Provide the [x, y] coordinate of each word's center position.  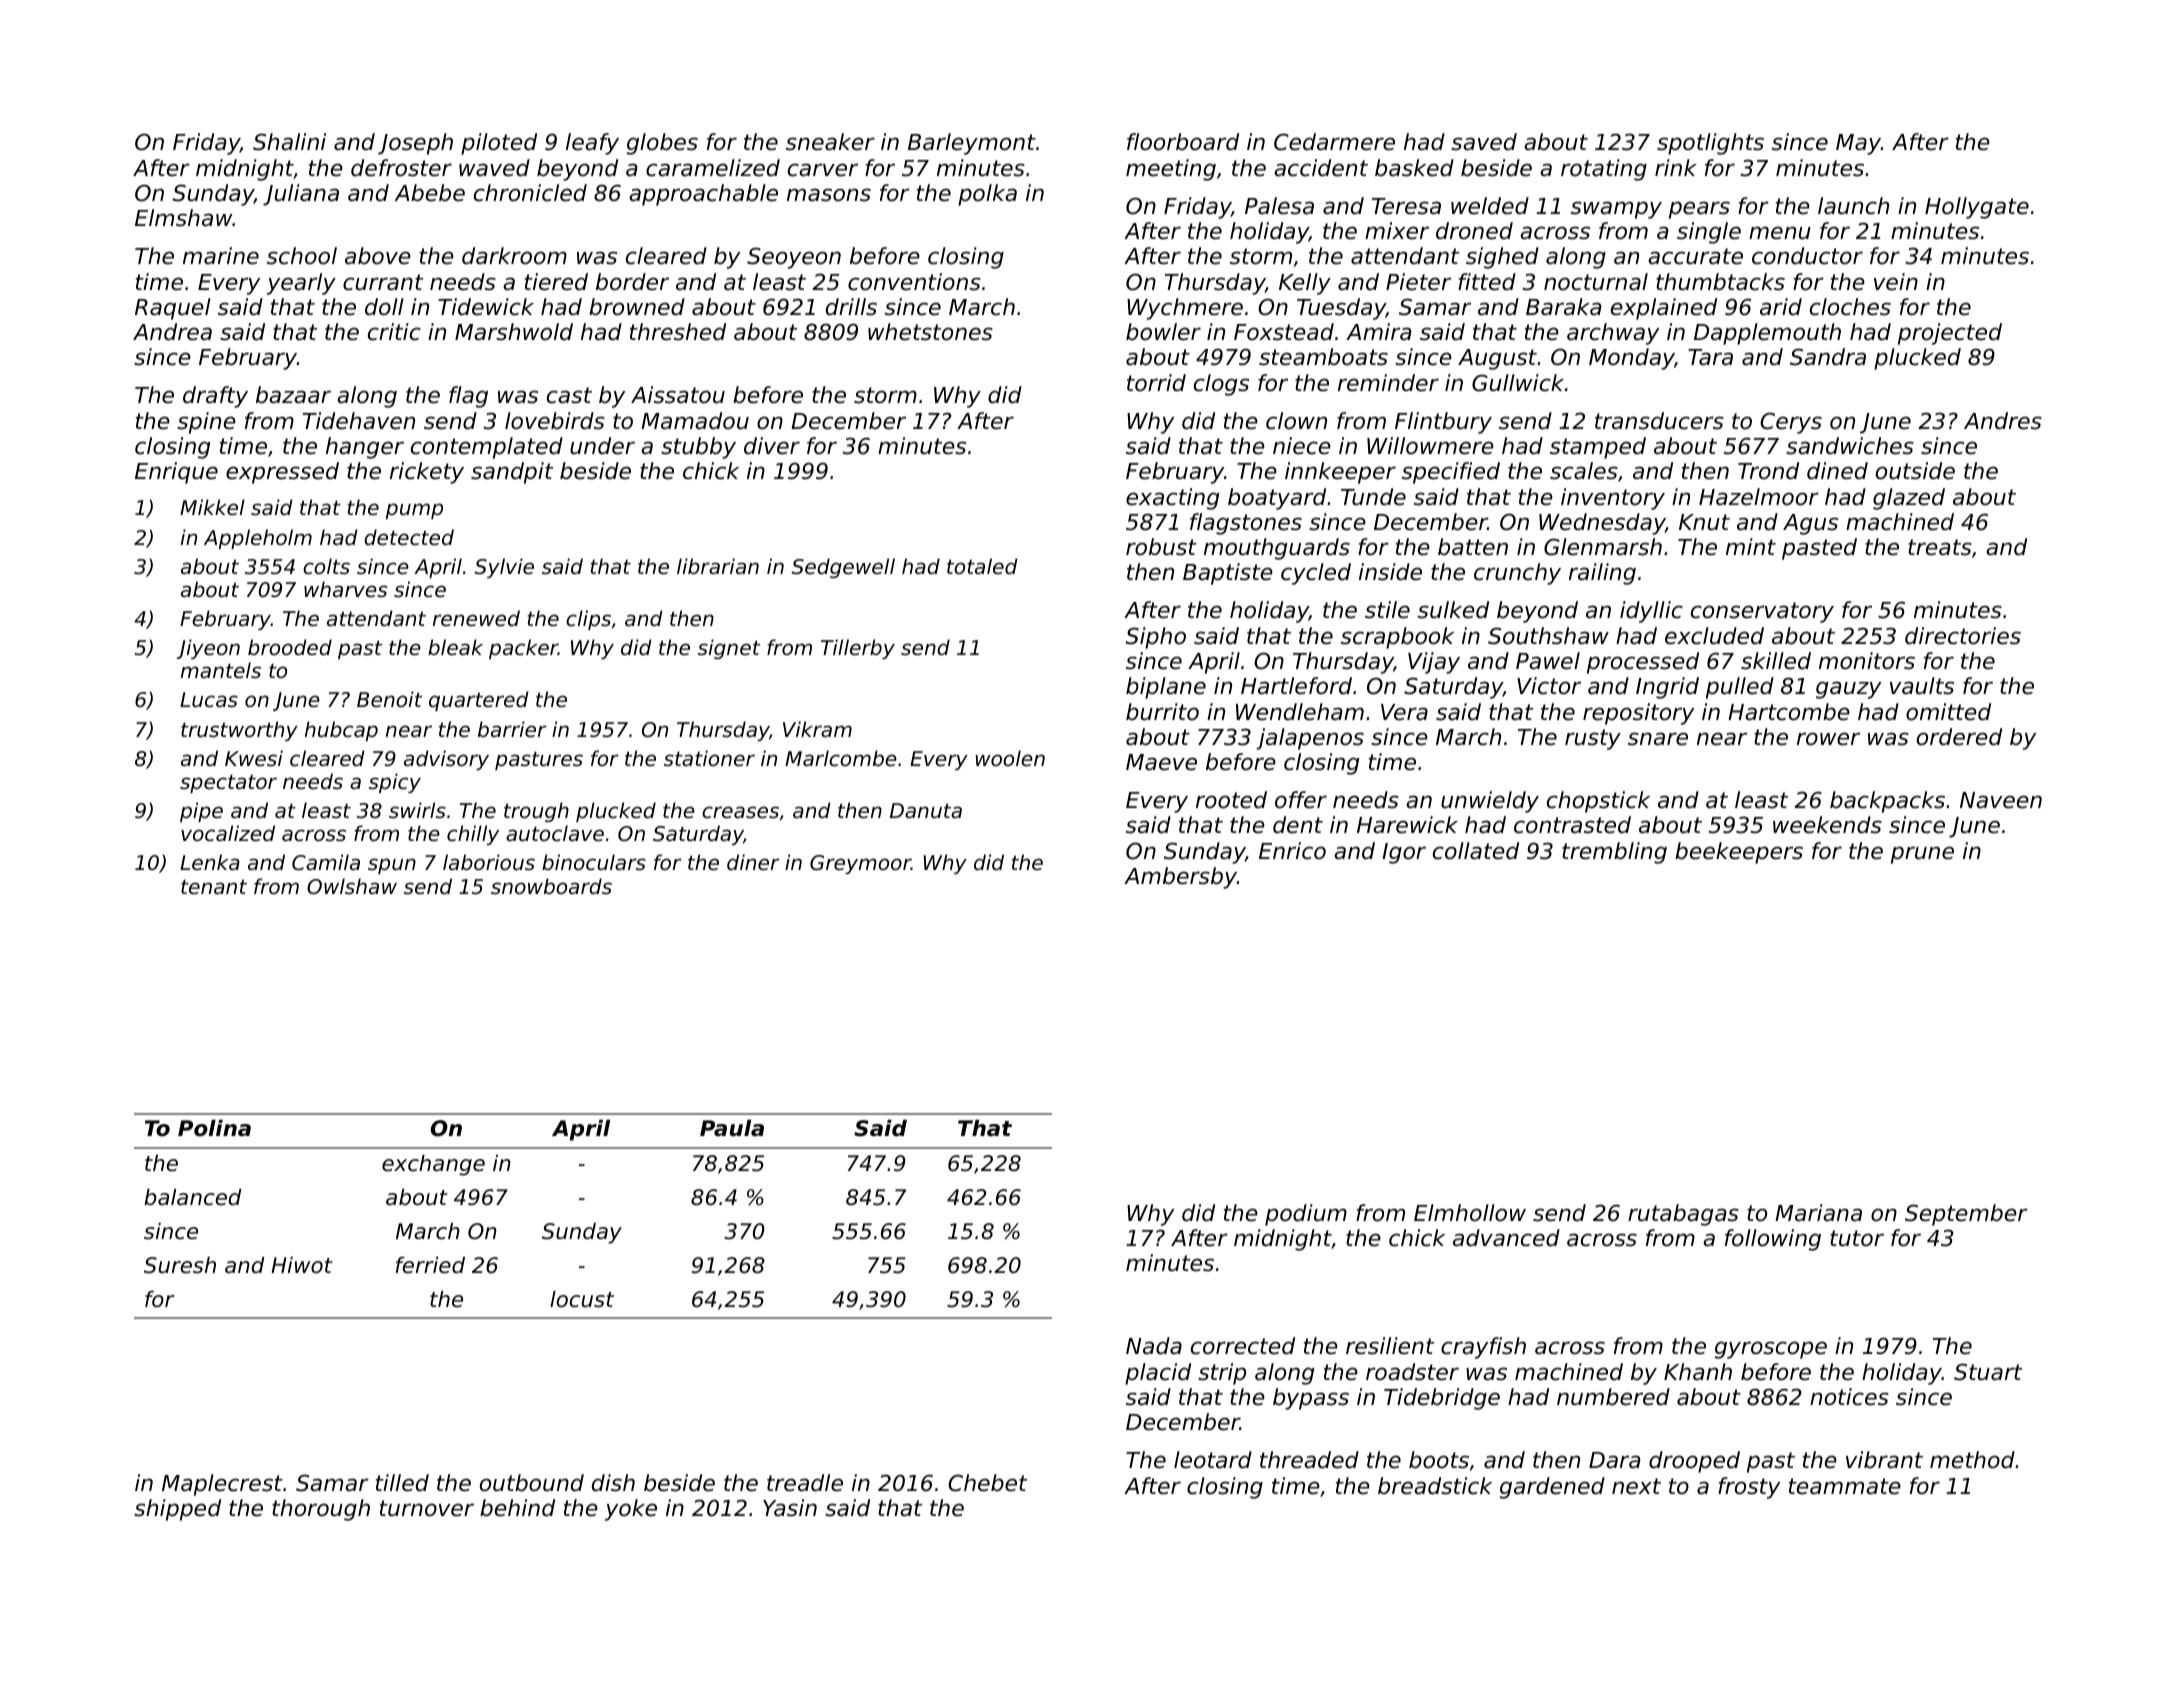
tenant [214, 887]
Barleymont [972, 144]
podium [1306, 1215]
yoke [631, 1510]
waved [494, 168]
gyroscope [1771, 1350]
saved [1484, 142]
